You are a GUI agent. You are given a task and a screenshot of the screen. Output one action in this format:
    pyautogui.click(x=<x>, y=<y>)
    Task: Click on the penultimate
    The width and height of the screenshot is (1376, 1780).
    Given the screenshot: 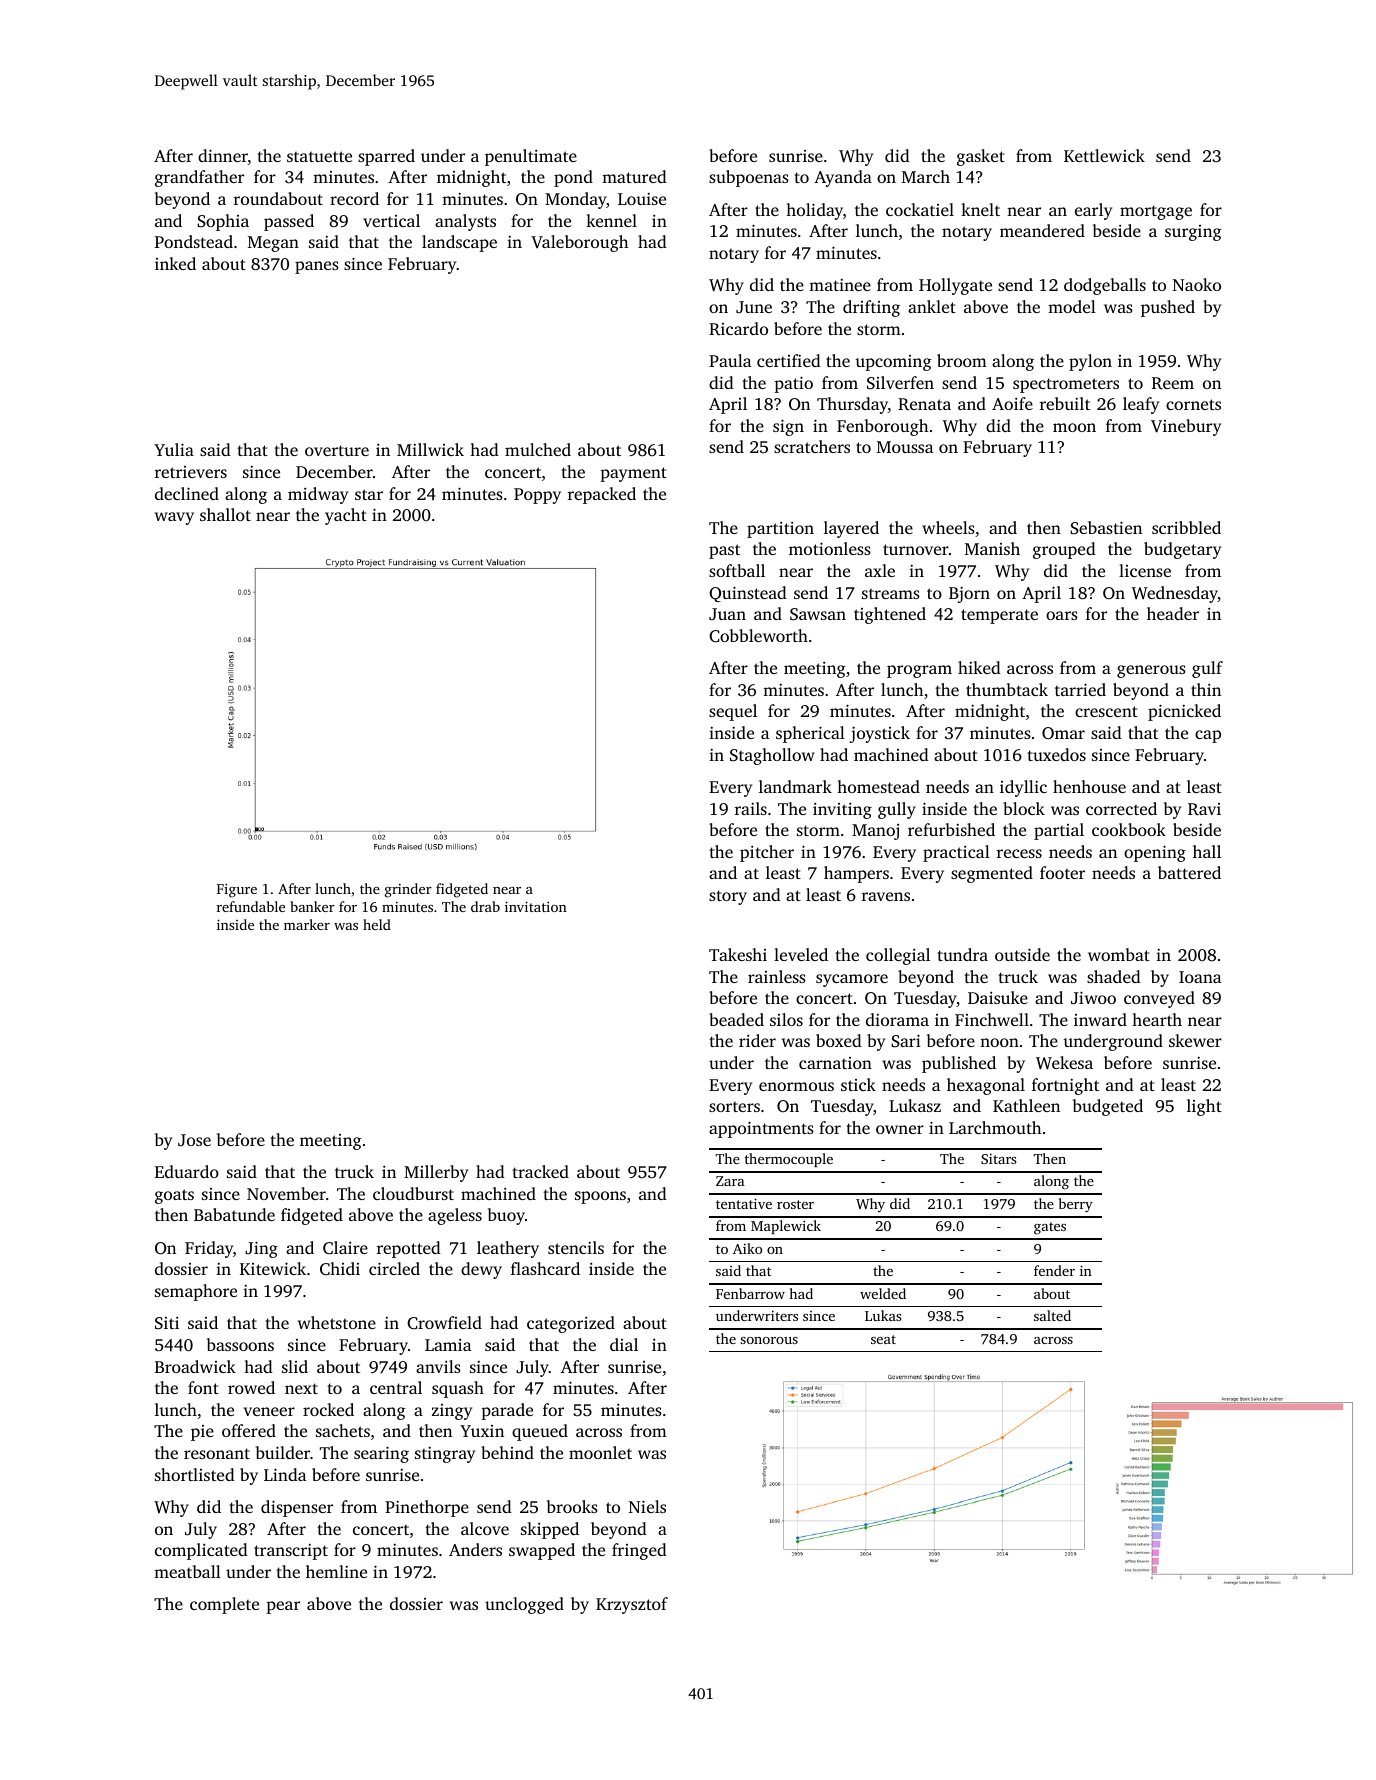 What is the action you would take?
    pyautogui.click(x=531, y=157)
